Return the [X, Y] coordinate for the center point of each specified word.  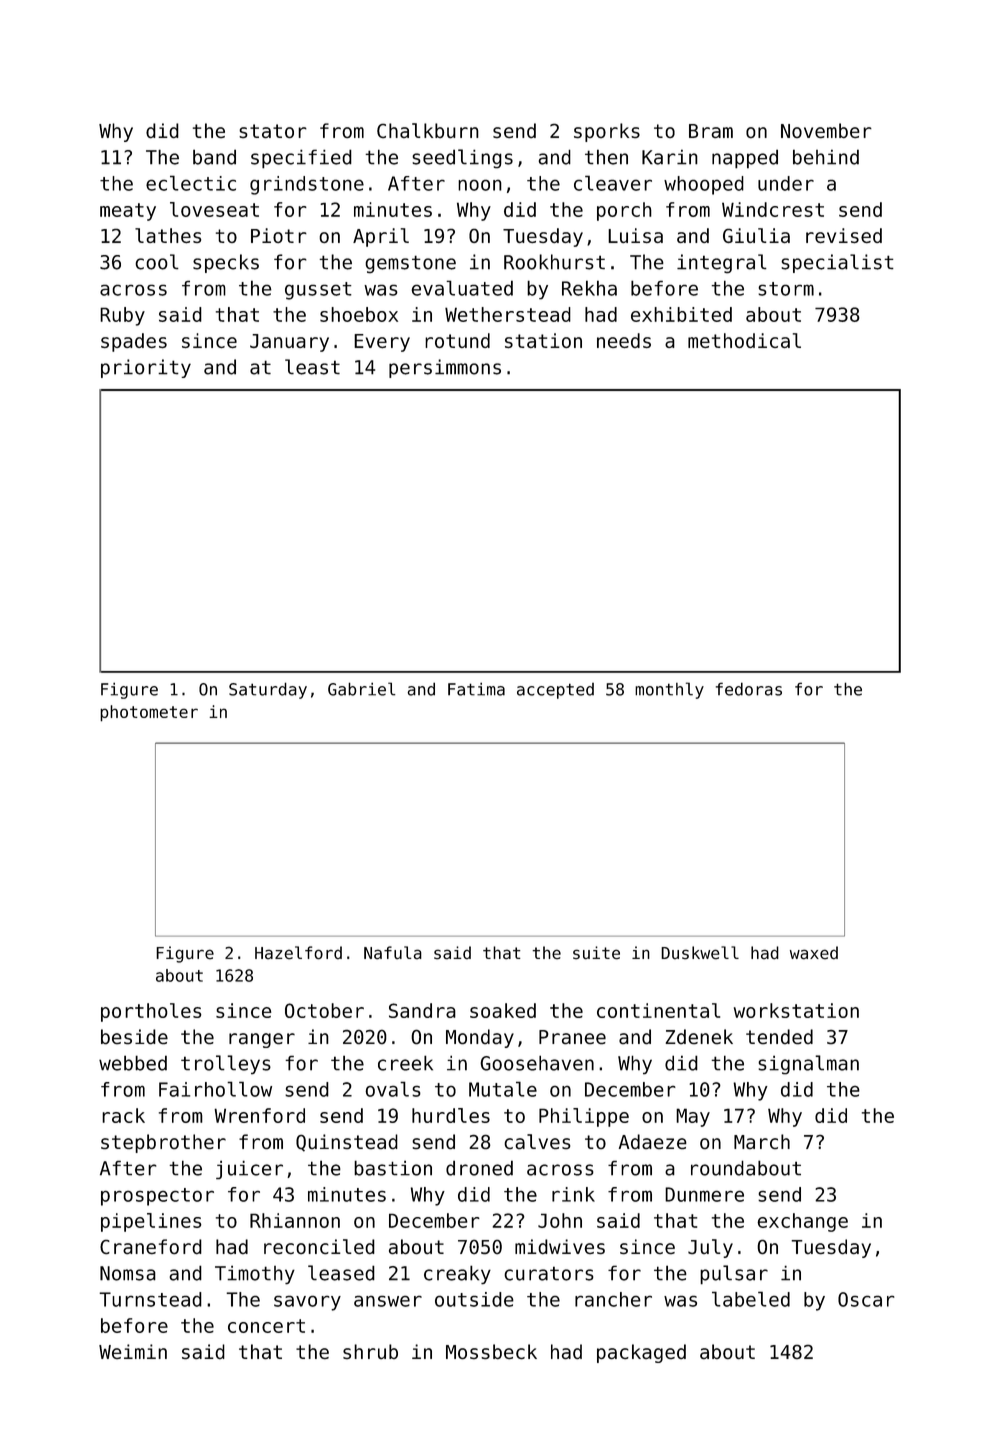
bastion [393, 1168]
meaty [128, 212]
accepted [555, 691]
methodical [744, 340]
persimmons [445, 368]
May [693, 1117]
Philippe [584, 1117]
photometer [149, 713]
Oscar [866, 1299]
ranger [262, 1040]
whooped [704, 185]
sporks [607, 132]
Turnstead [150, 1299]
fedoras [749, 689]
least [312, 367]
